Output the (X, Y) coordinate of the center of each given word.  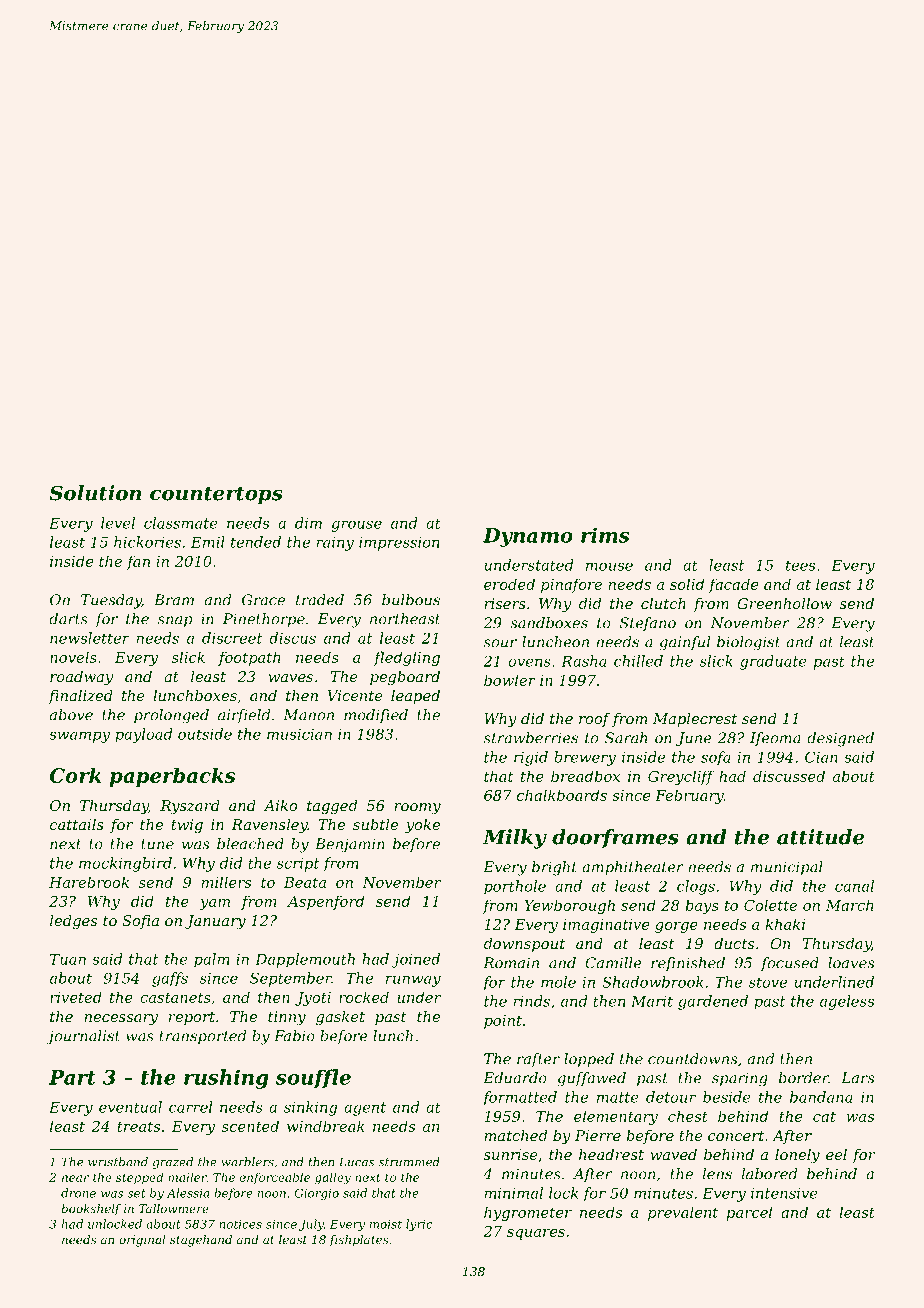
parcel (749, 1213)
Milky (515, 839)
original (142, 1241)
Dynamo (528, 537)
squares (536, 1234)
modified (376, 716)
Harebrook (89, 882)
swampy (79, 737)
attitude (820, 837)
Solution (95, 493)
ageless (847, 1002)
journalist (83, 1037)
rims (605, 535)
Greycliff (681, 777)
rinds (531, 1001)
